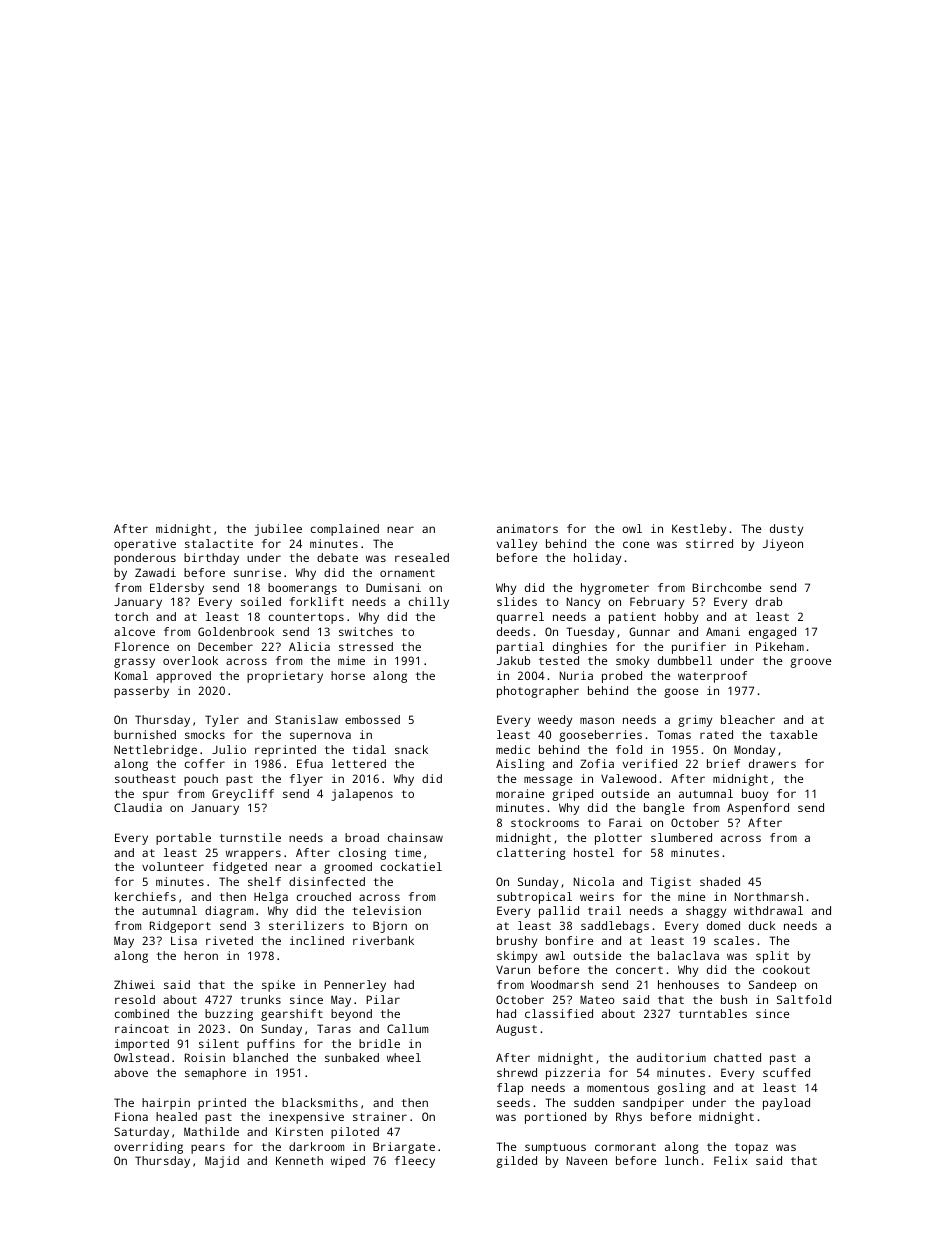 The image size is (952, 1233). What do you see at coordinates (559, 912) in the screenshot?
I see `pallid` at bounding box center [559, 912].
